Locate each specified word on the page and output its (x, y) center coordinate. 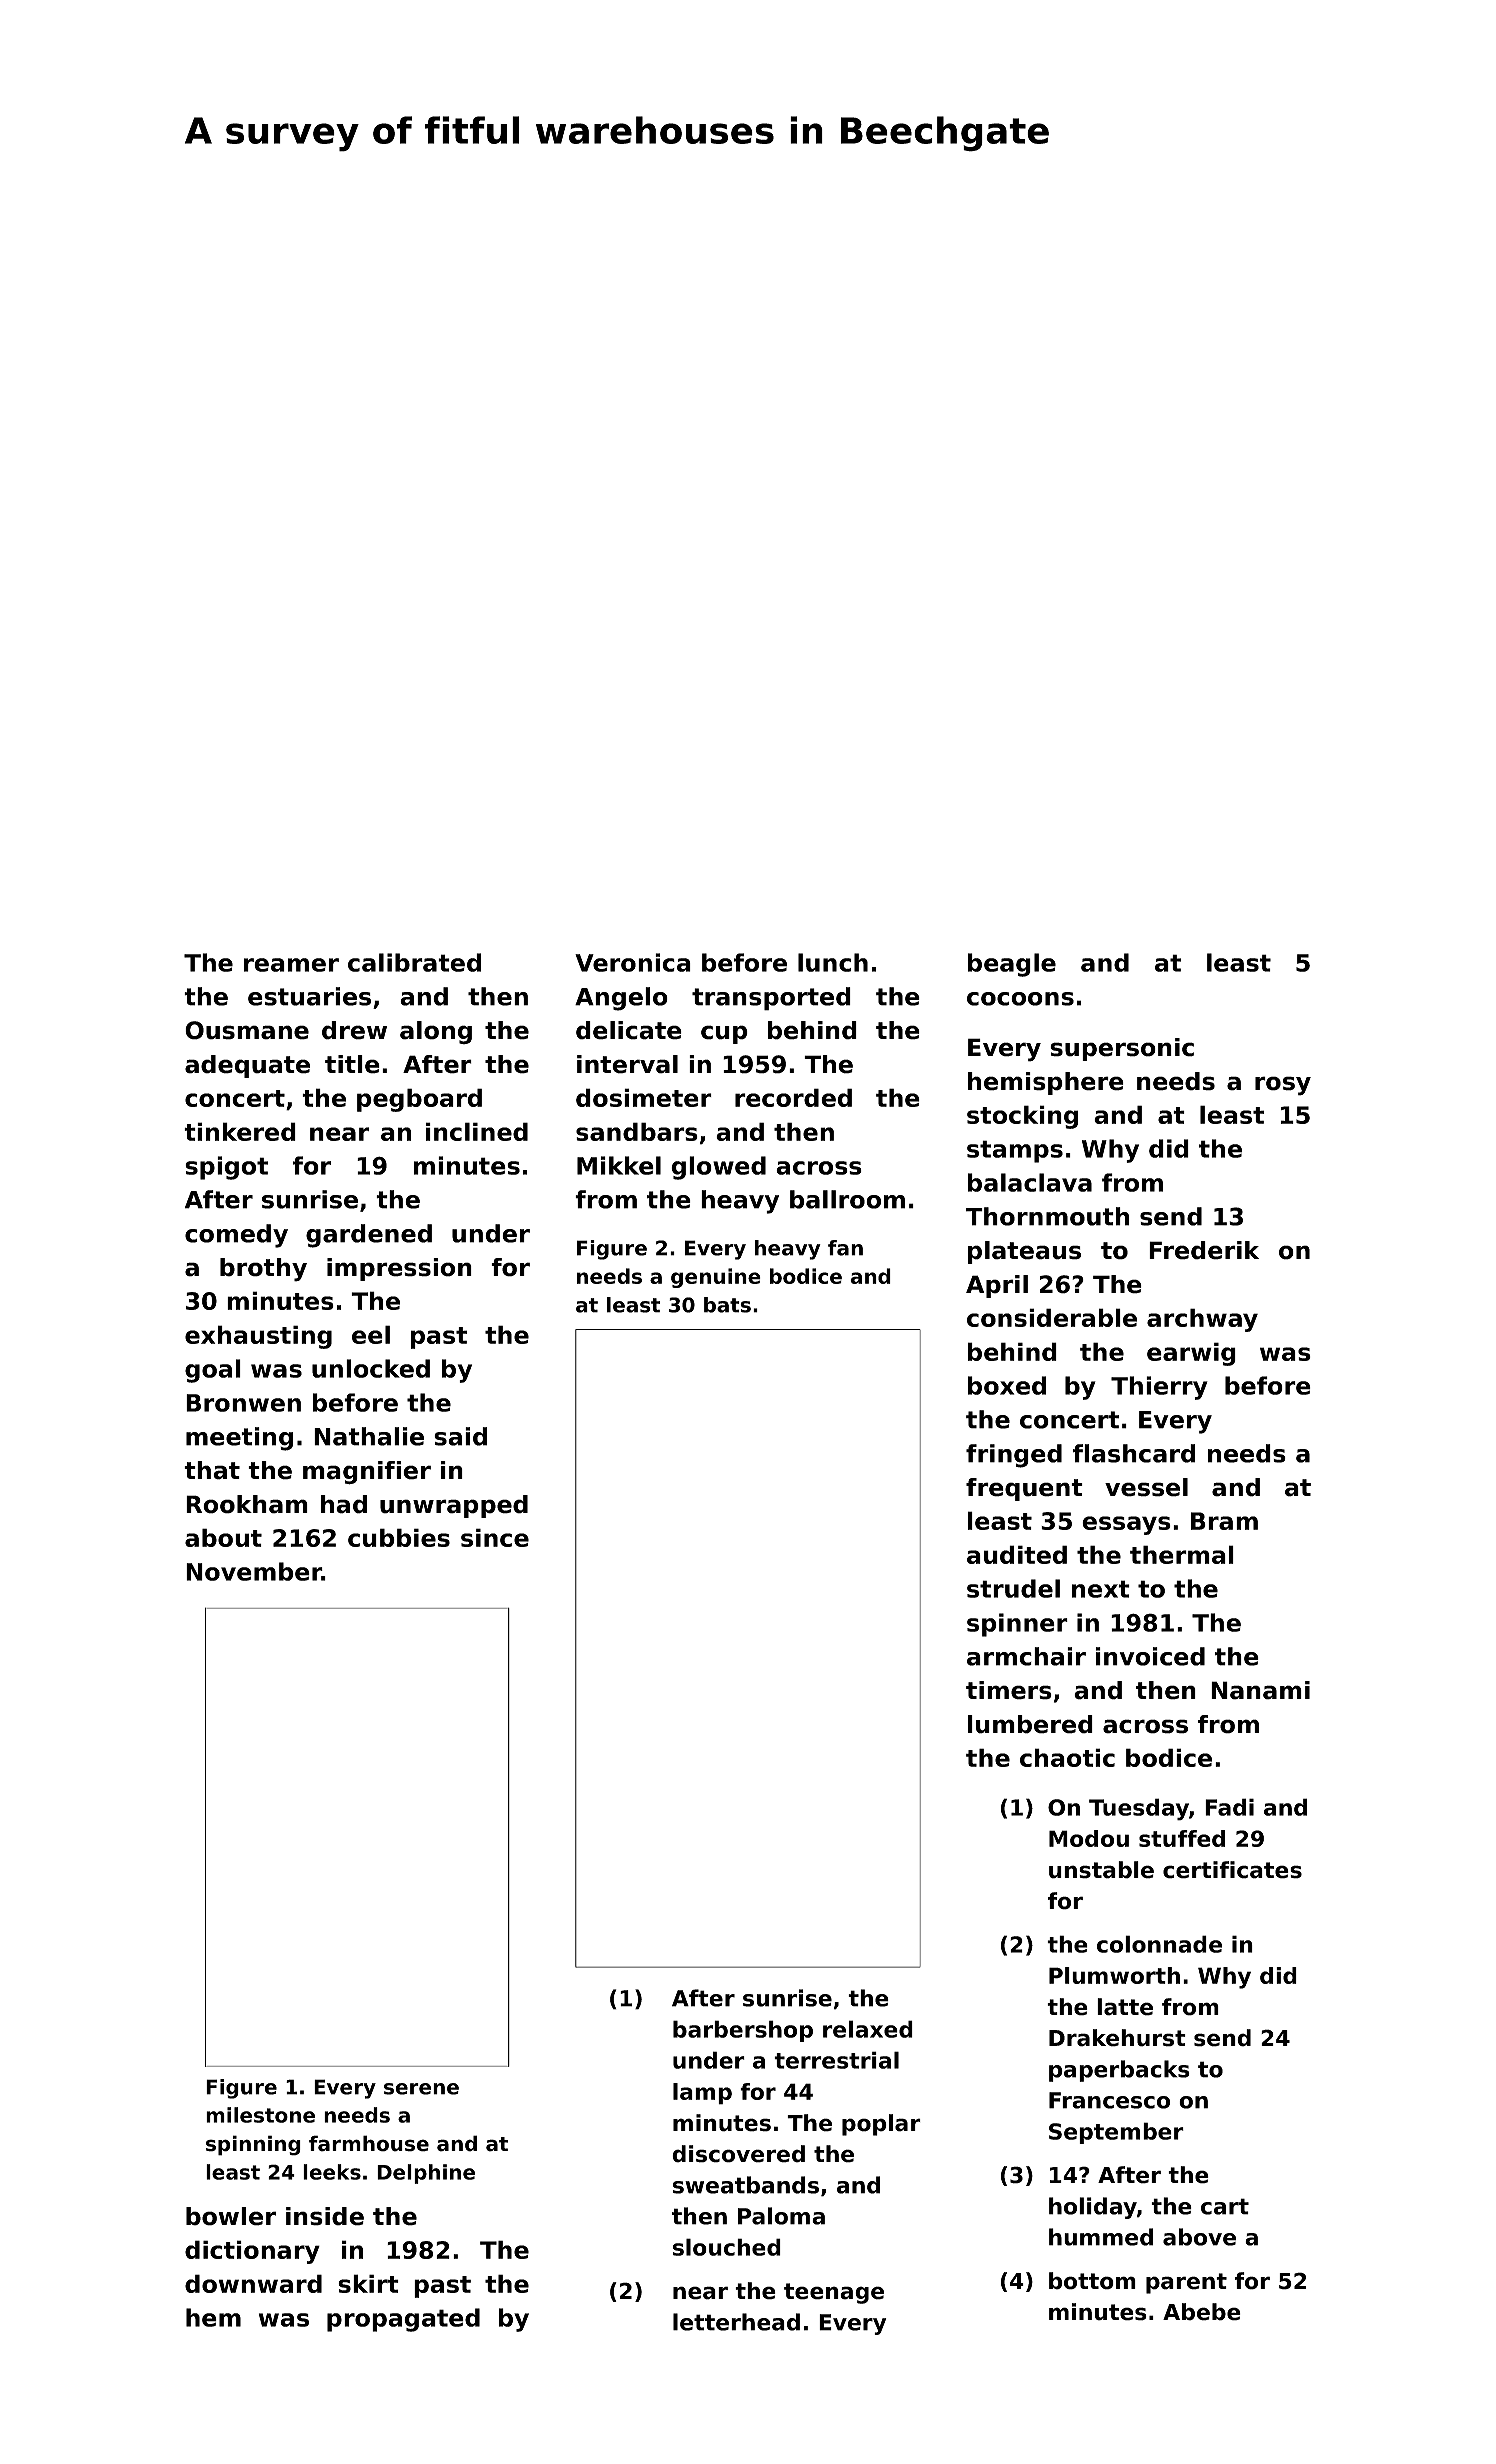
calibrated (414, 962)
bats (727, 1305)
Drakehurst (1117, 2038)
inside (325, 2216)
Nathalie (369, 1436)
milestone (260, 2115)
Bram (1224, 1521)
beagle (1012, 965)
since (495, 1537)
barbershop (743, 2031)
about (223, 1537)
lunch (833, 962)
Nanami (1260, 1690)
